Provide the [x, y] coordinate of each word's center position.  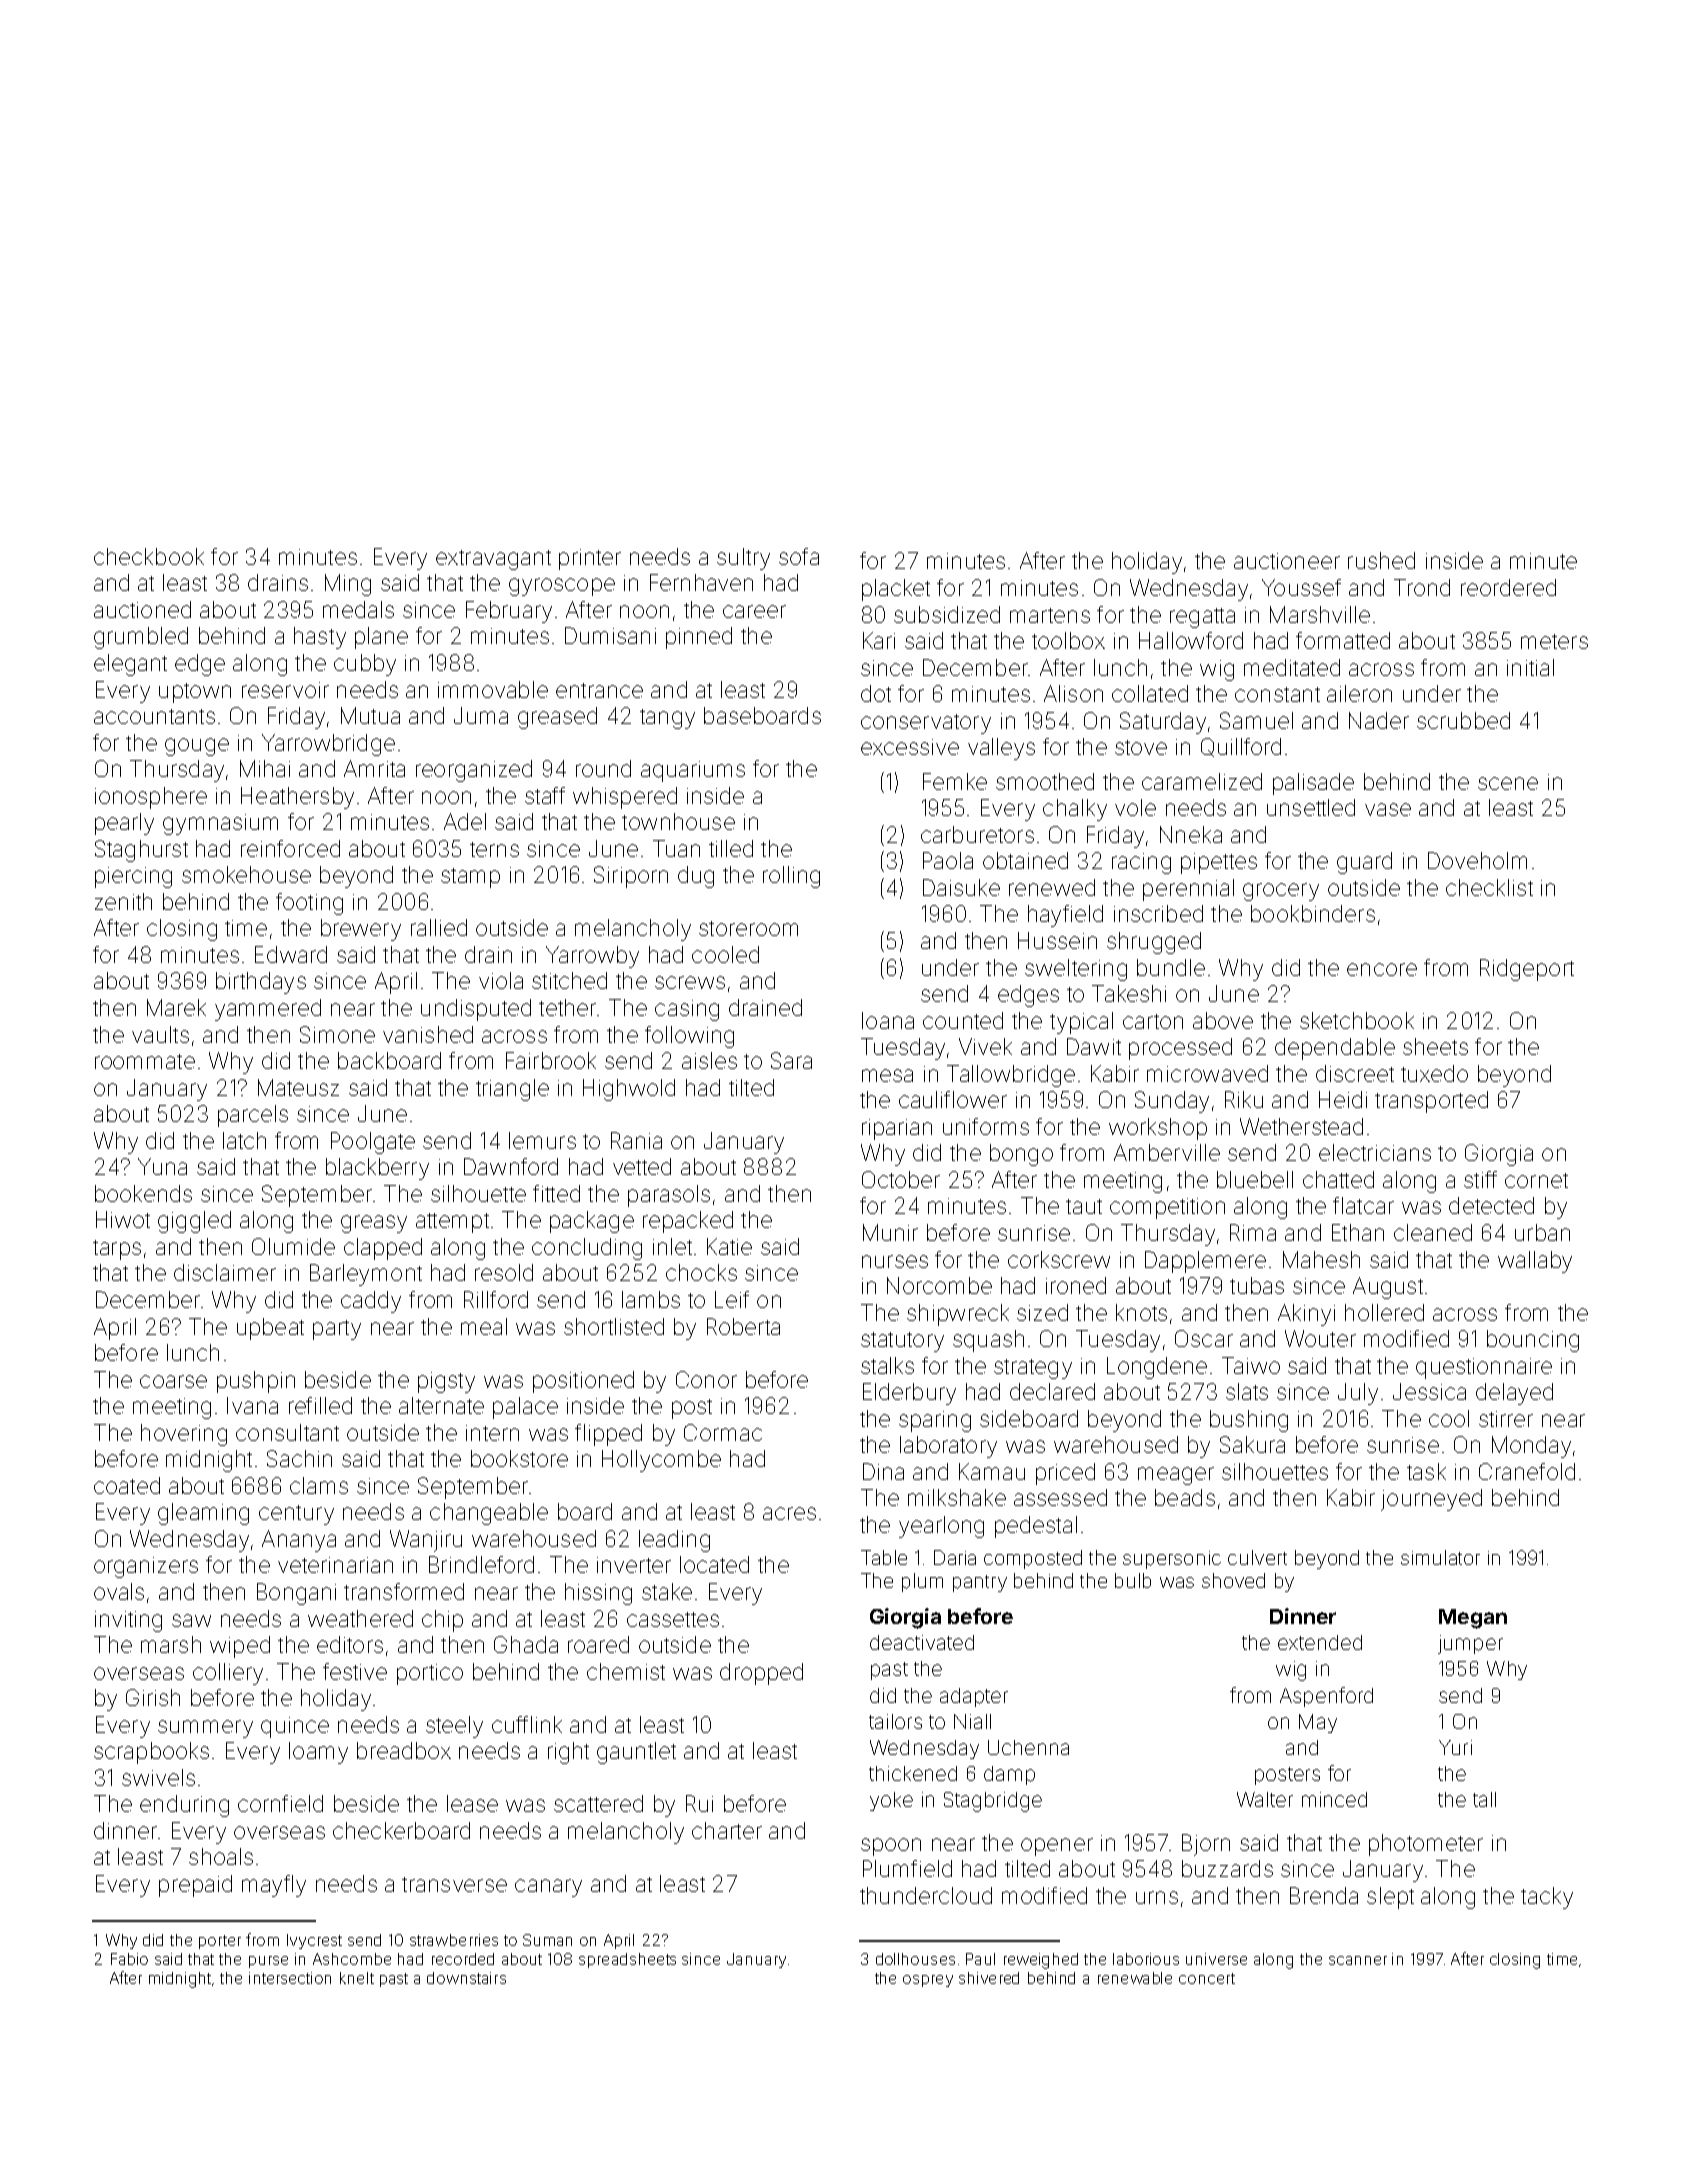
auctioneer [1287, 561]
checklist [1489, 887]
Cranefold [1527, 1471]
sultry [743, 559]
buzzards [1227, 1868]
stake [667, 1591]
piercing [133, 877]
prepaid [195, 1886]
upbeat [270, 1329]
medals [358, 609]
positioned [583, 1382]
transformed [404, 1591]
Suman [547, 1940]
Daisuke [961, 887]
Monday [1531, 1447]
